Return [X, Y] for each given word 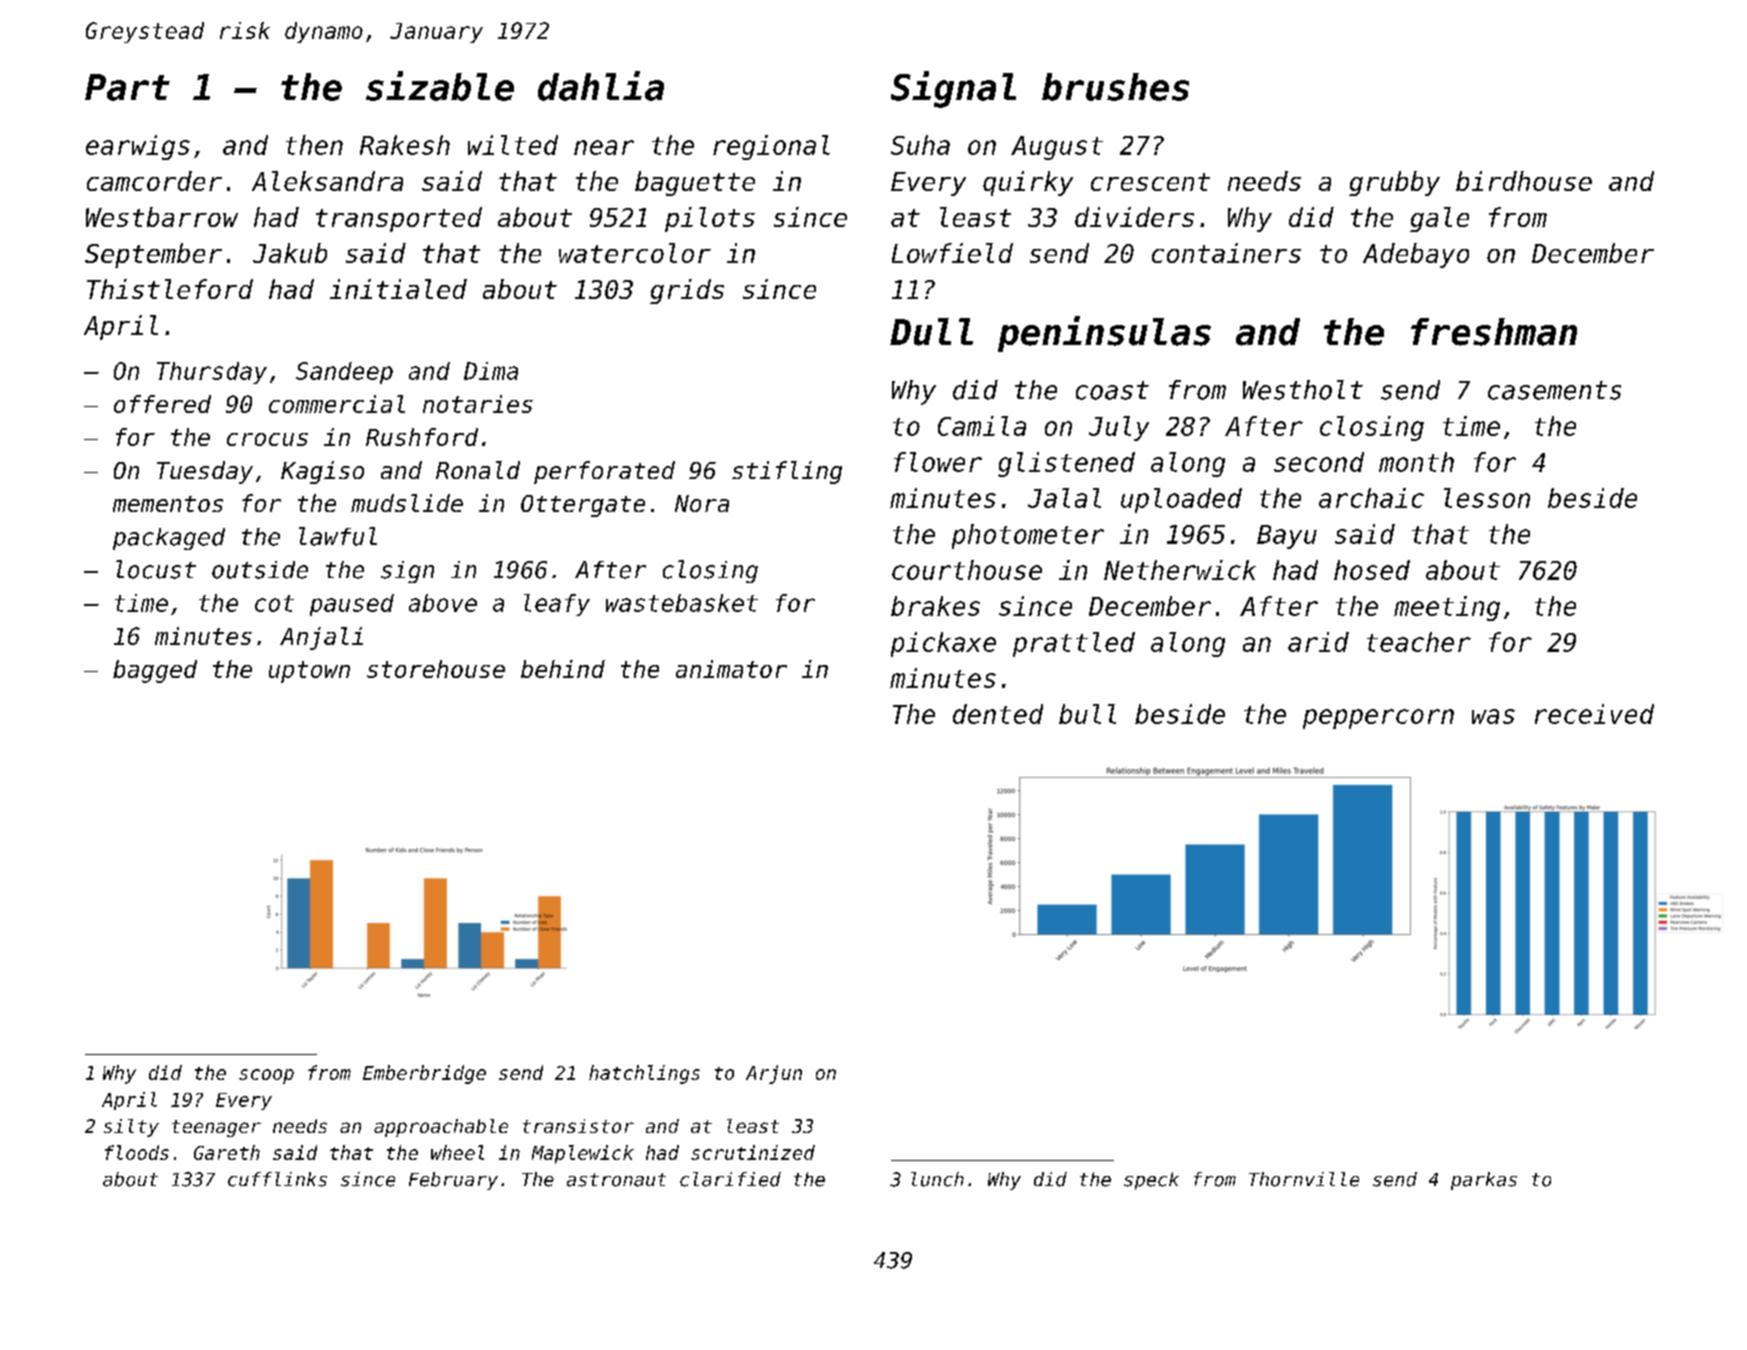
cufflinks [277, 1179]
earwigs [138, 147]
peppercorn [1378, 719]
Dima [491, 371]
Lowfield [952, 253]
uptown [309, 672]
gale [1439, 219]
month [1416, 462]
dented [998, 714]
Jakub [290, 253]
